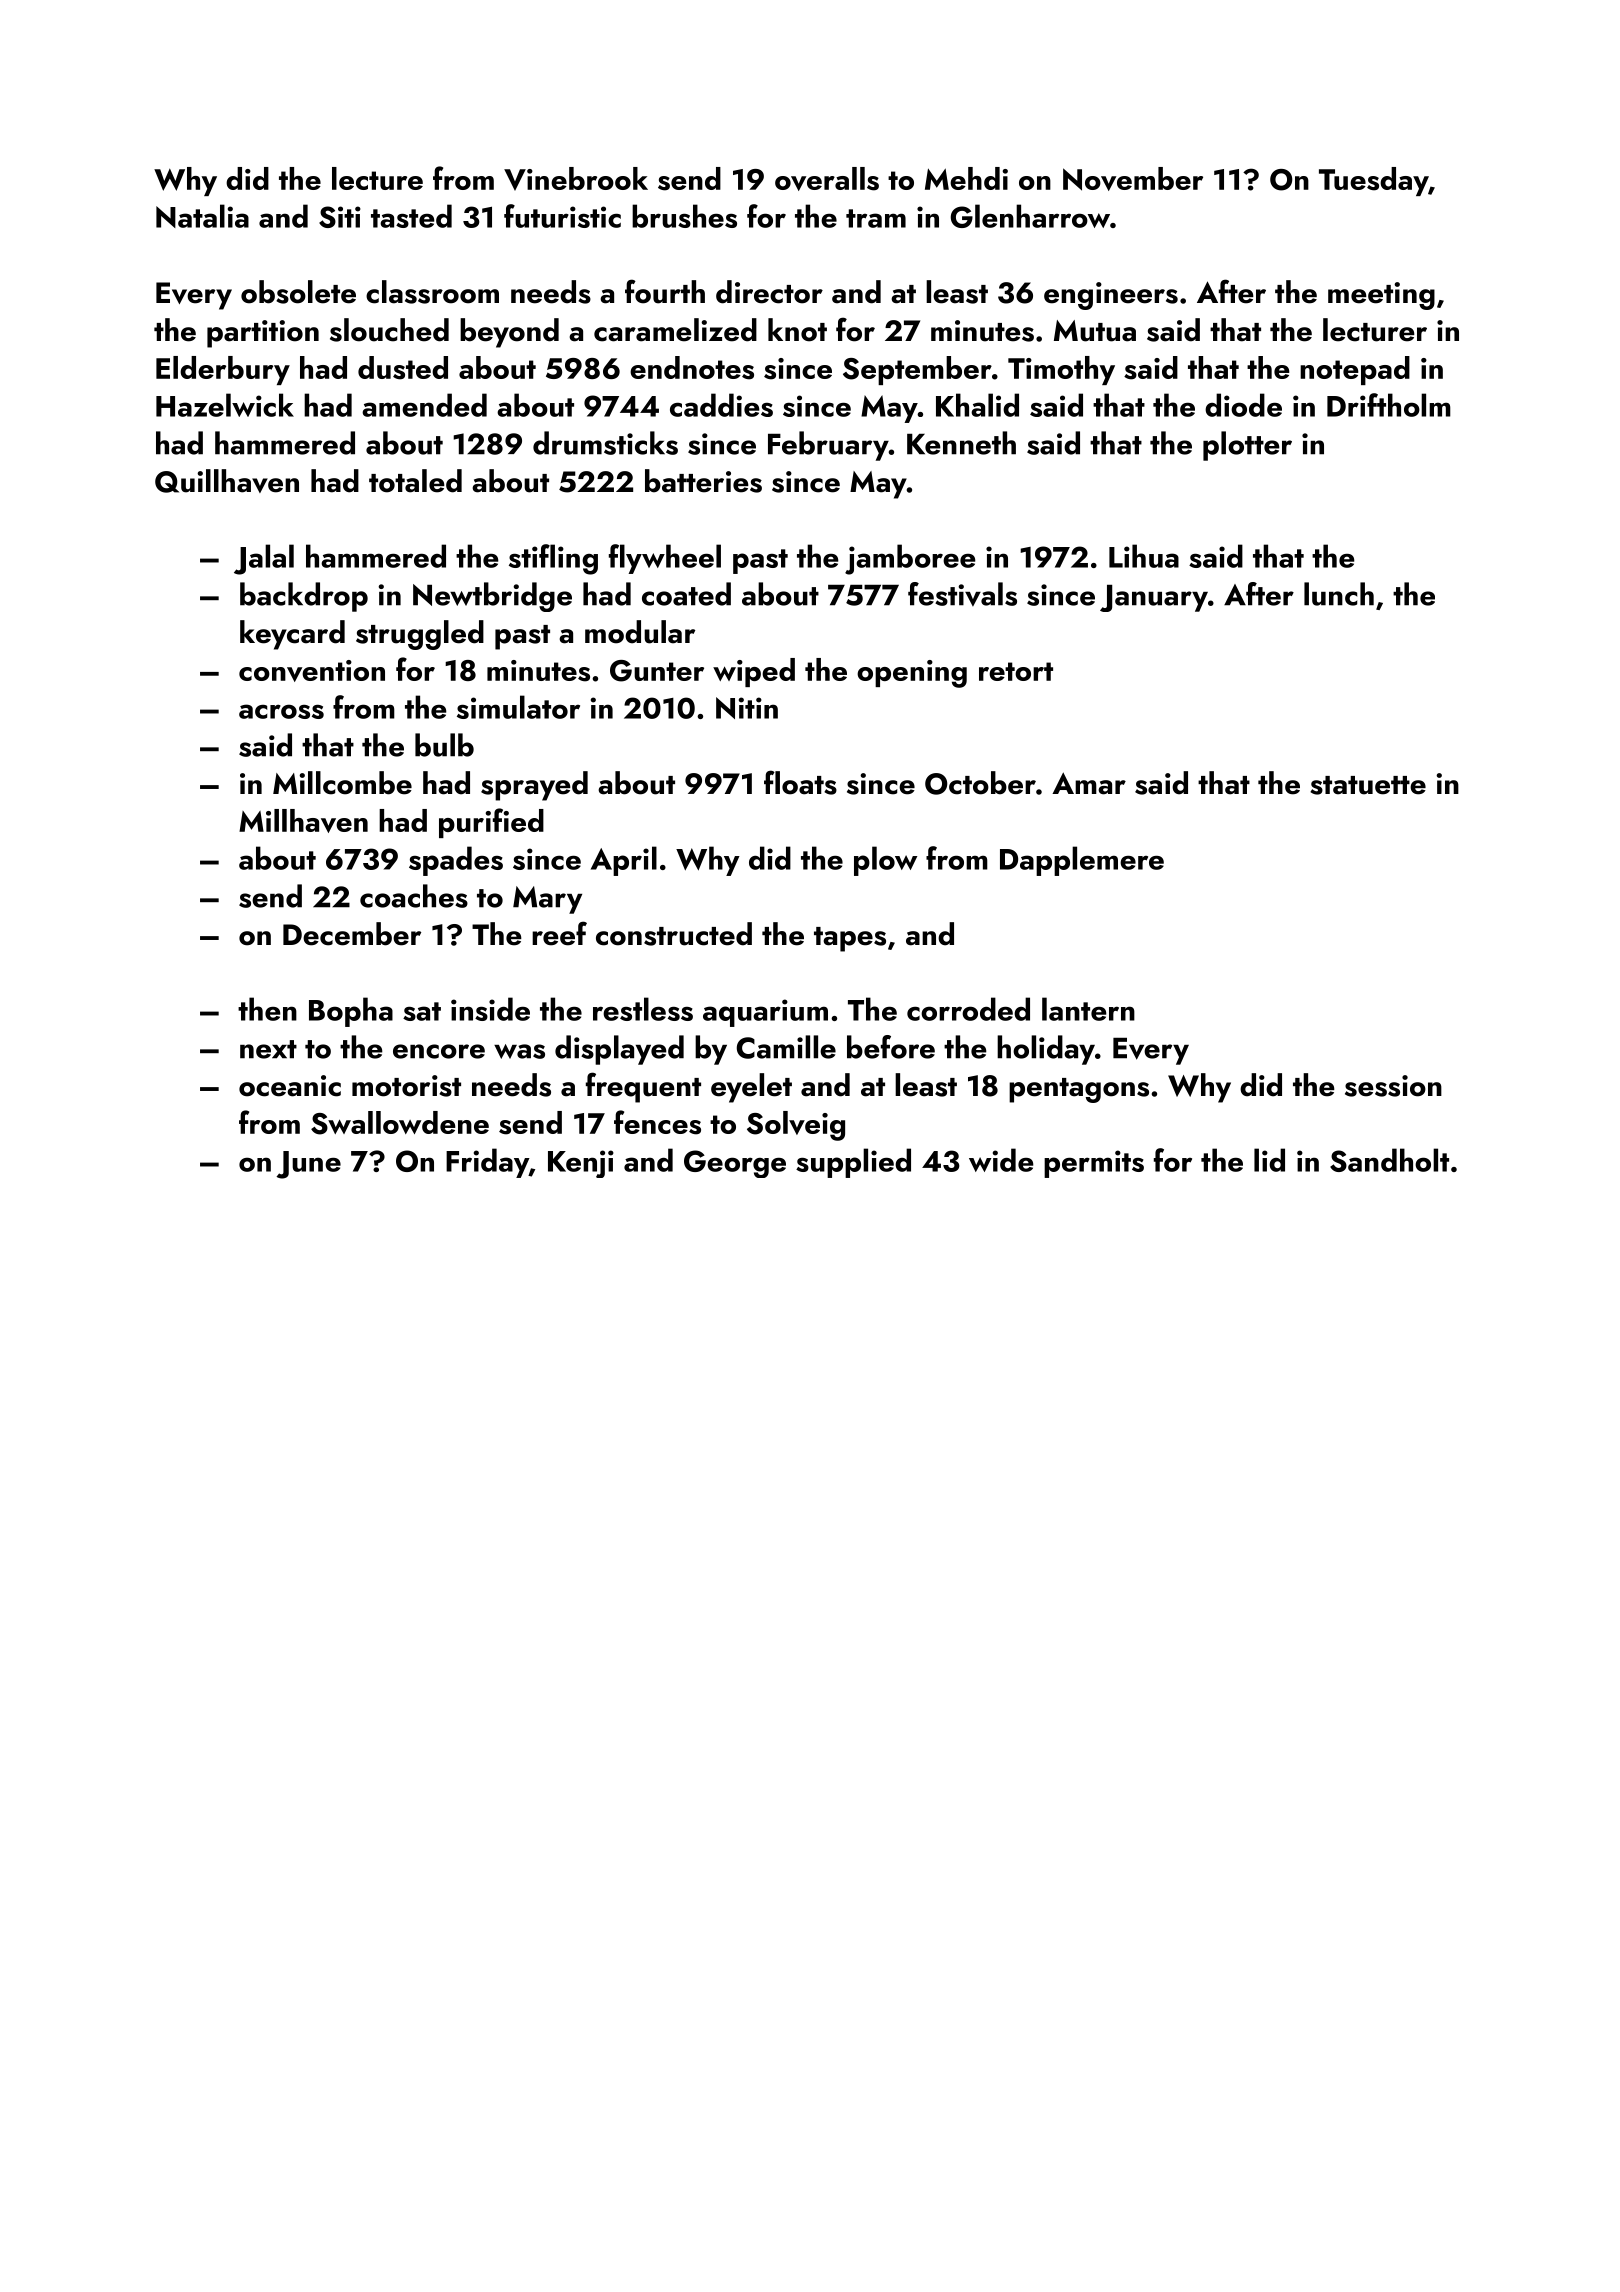  I want to click on overalls, so click(827, 179).
